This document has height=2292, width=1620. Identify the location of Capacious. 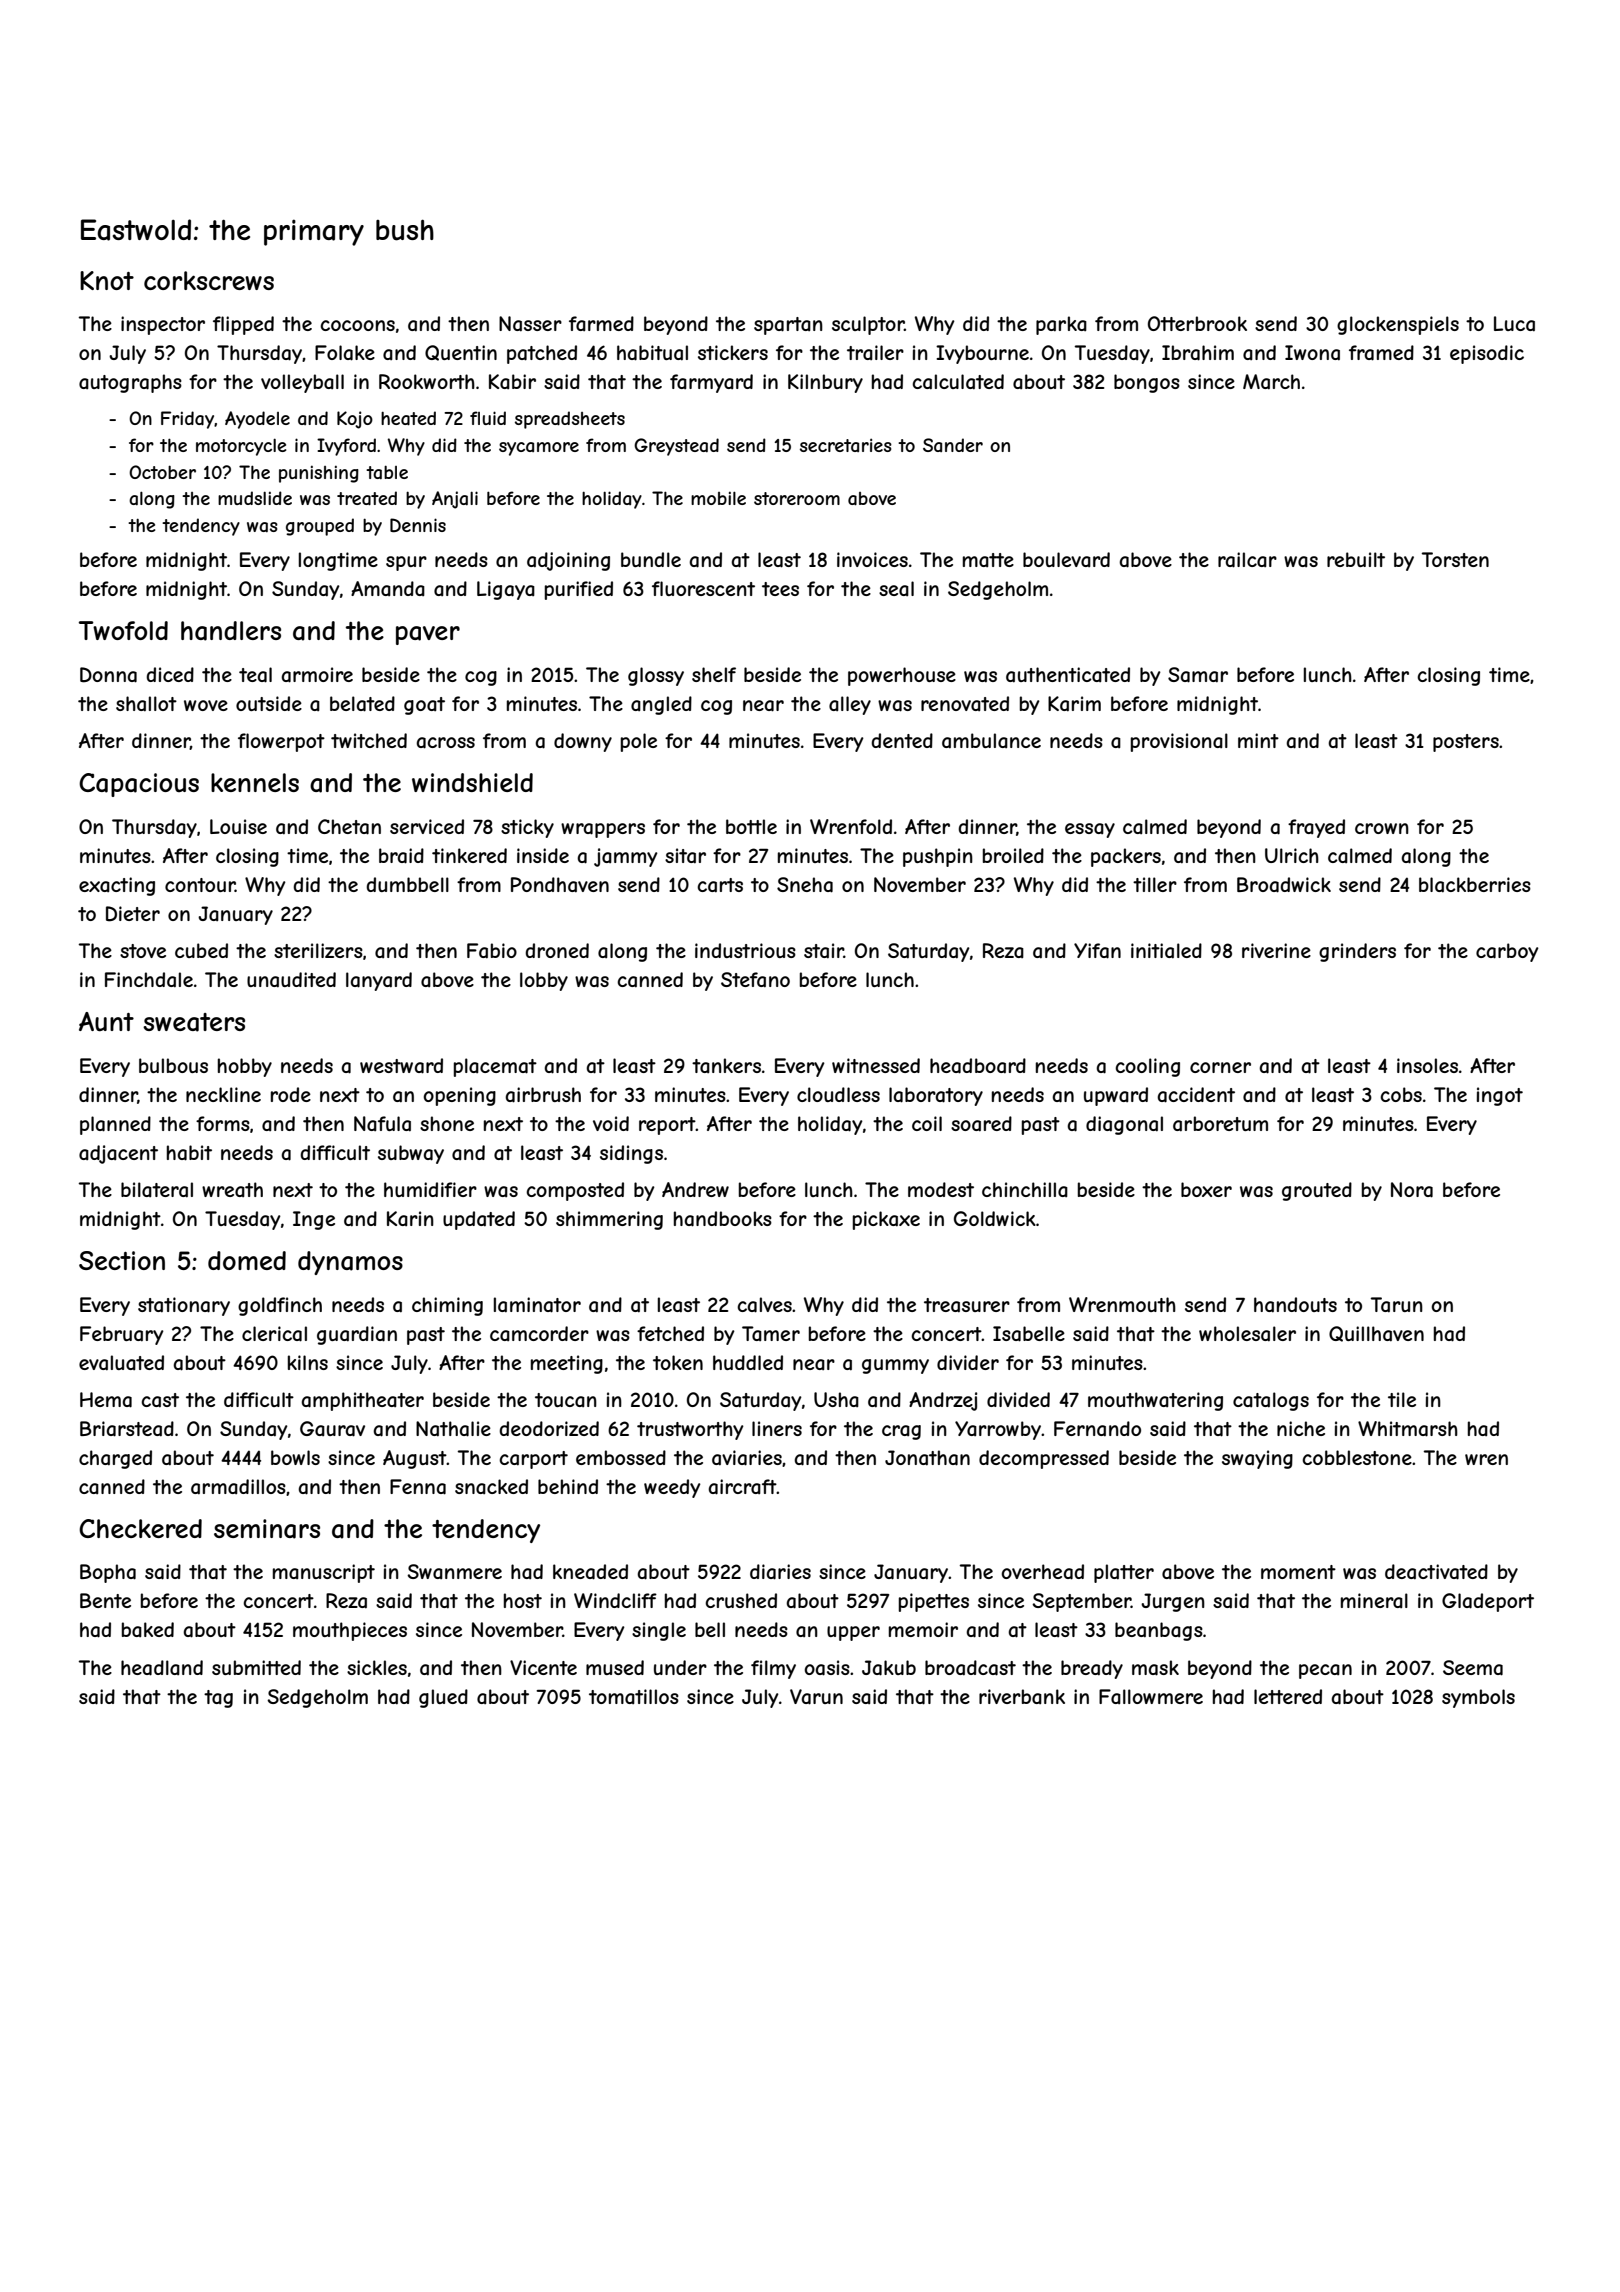
(139, 785).
